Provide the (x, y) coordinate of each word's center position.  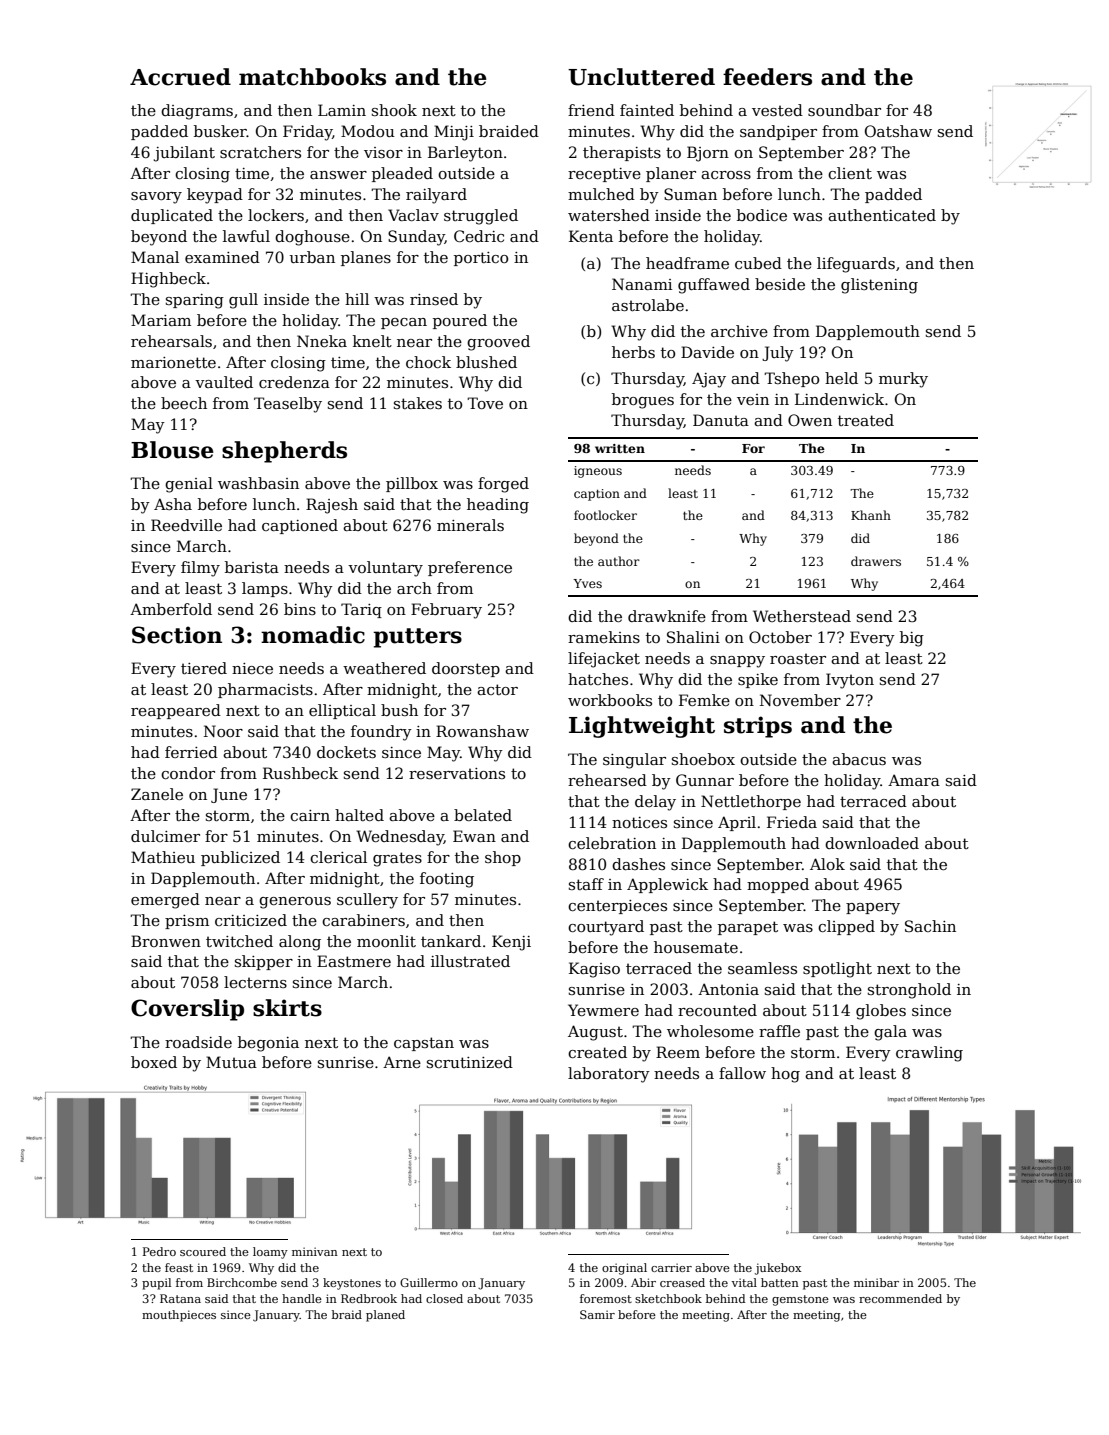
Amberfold (171, 609)
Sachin (930, 926)
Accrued (180, 77)
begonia (268, 1044)
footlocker (605, 515)
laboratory (609, 1075)
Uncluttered (641, 77)
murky (903, 380)
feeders (767, 77)
